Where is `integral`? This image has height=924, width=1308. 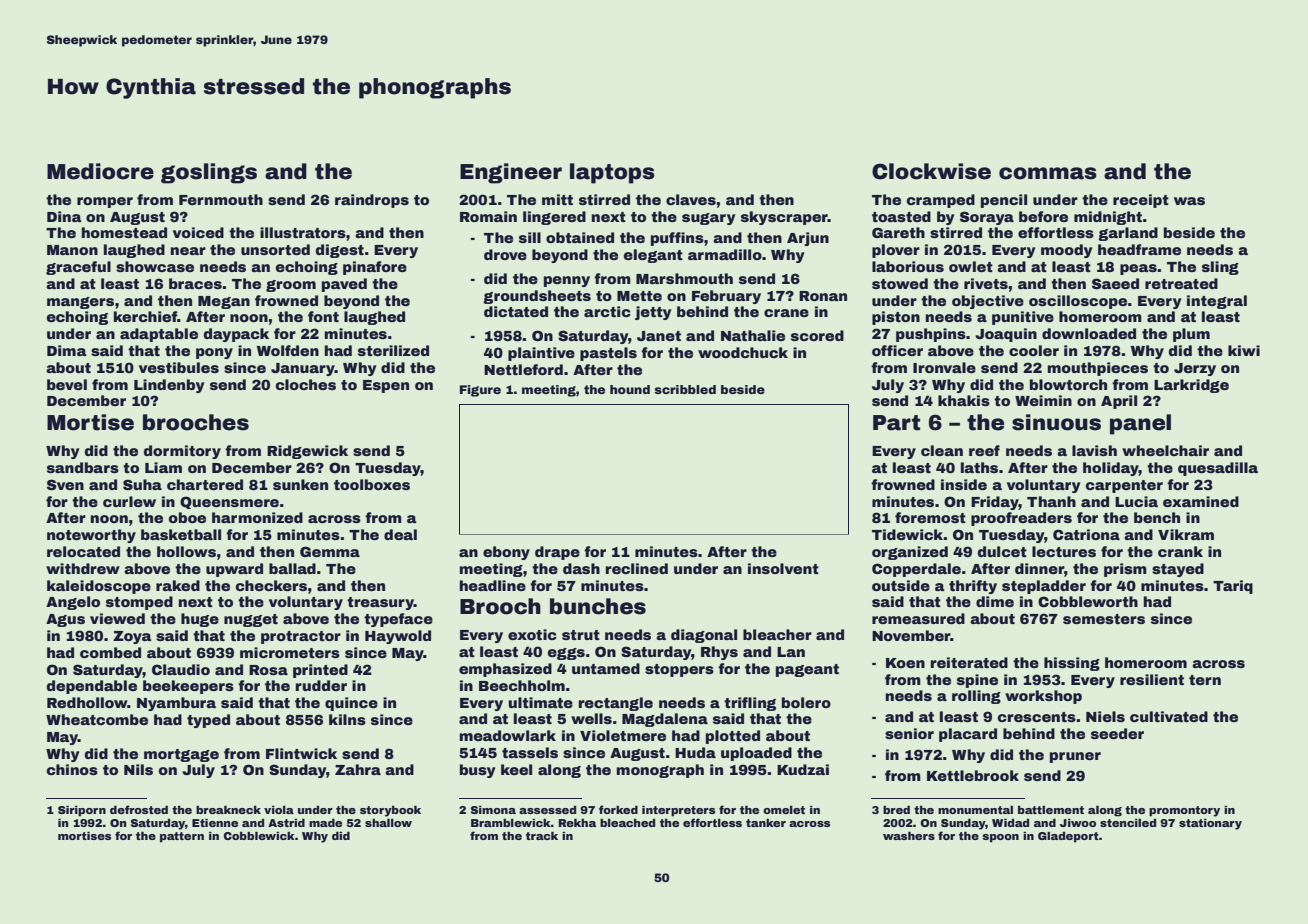 integral is located at coordinates (1217, 302).
